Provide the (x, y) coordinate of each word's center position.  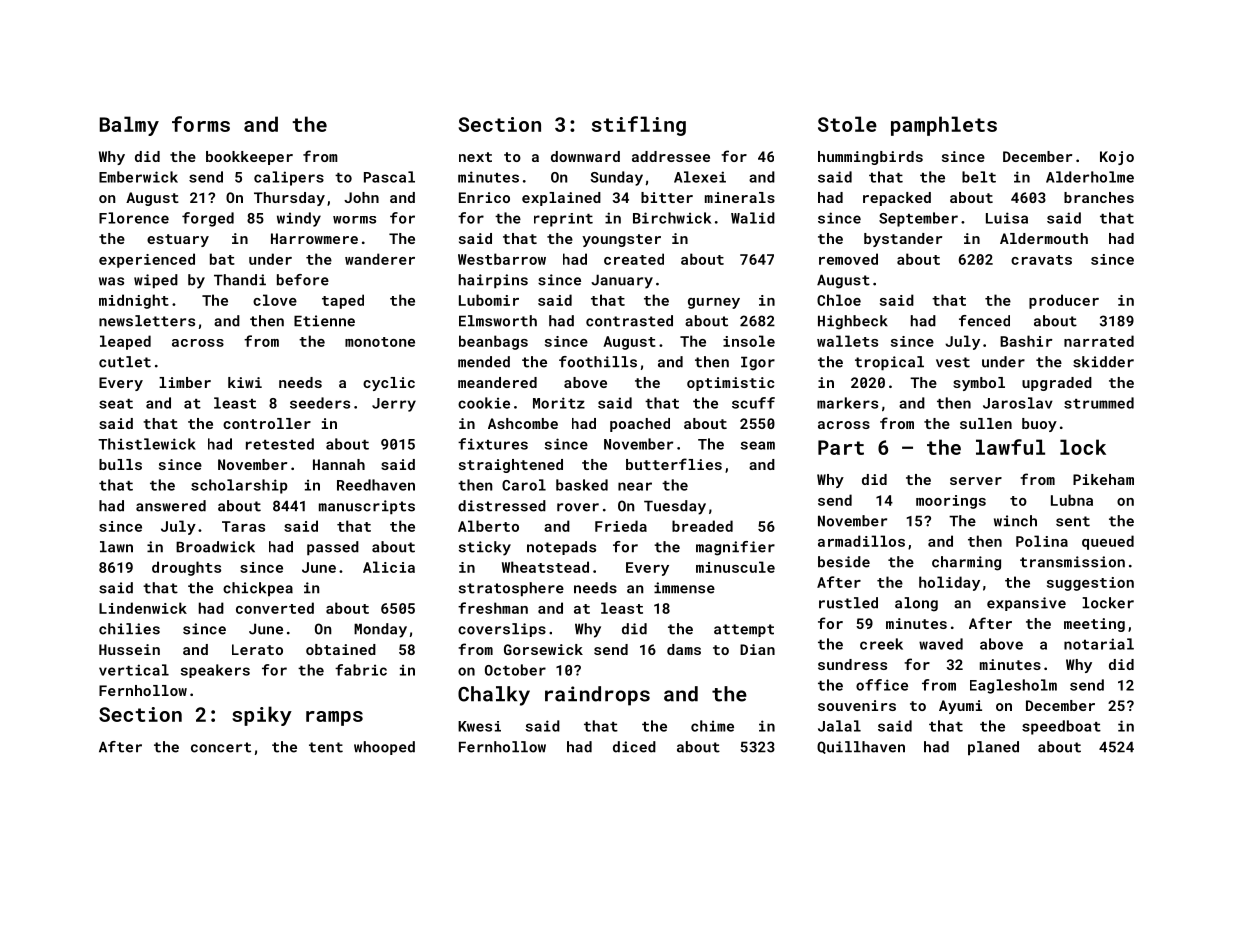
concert (221, 747)
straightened (511, 466)
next (475, 157)
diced (634, 747)
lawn (116, 547)
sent (1073, 521)
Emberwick (138, 177)
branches (1099, 197)
